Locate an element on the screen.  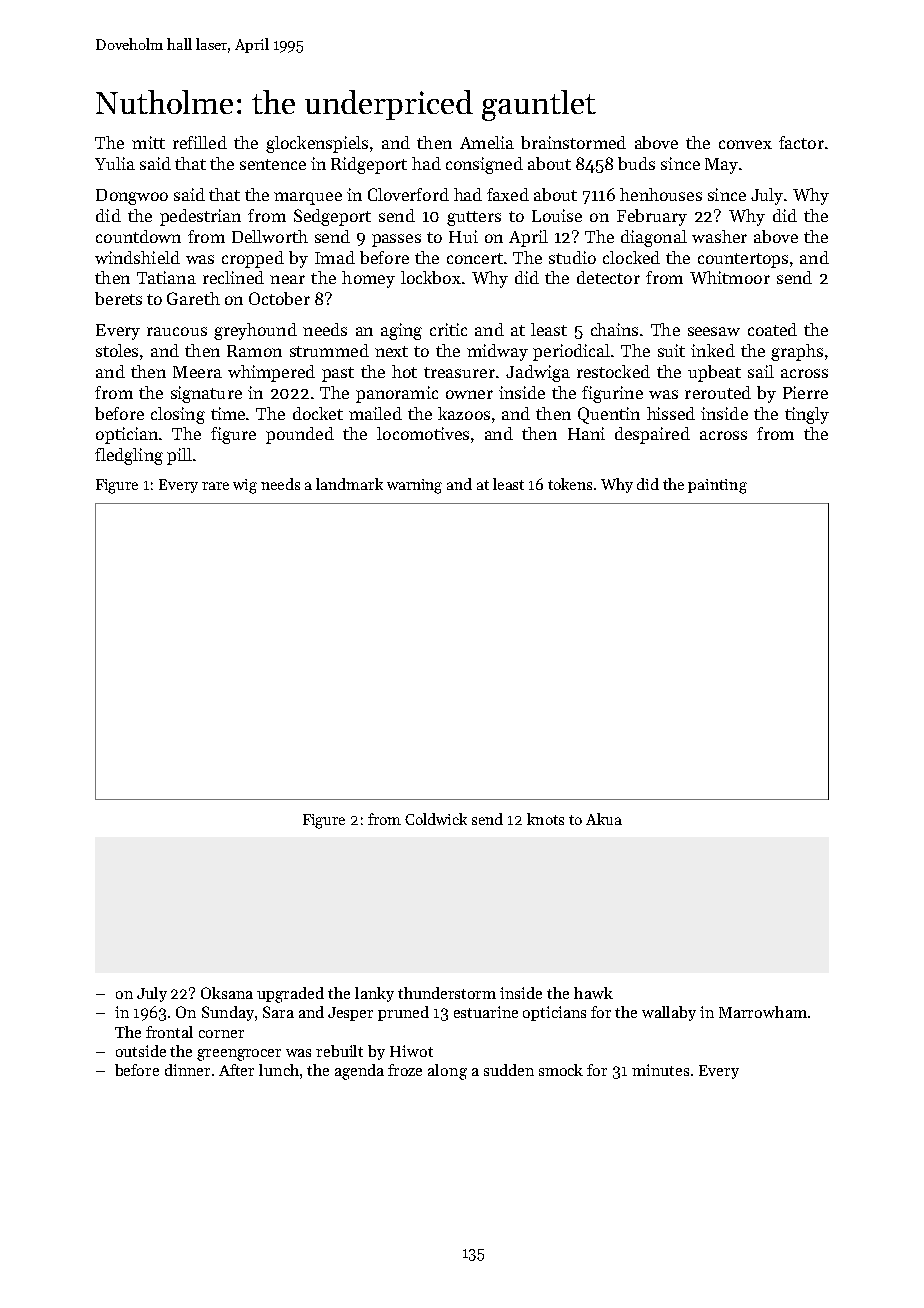
refilled is located at coordinates (200, 142).
